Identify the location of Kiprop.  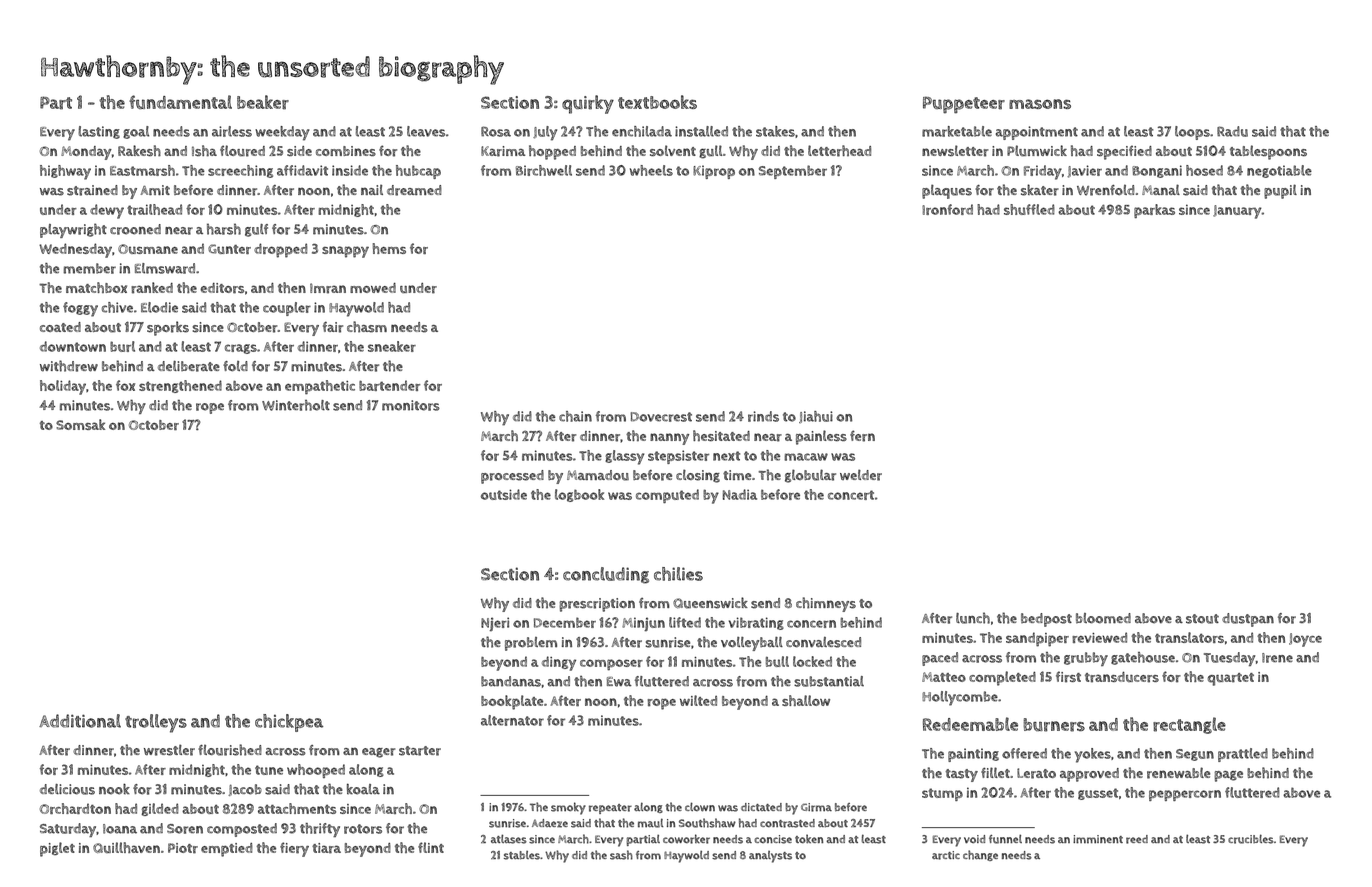
(714, 172).
